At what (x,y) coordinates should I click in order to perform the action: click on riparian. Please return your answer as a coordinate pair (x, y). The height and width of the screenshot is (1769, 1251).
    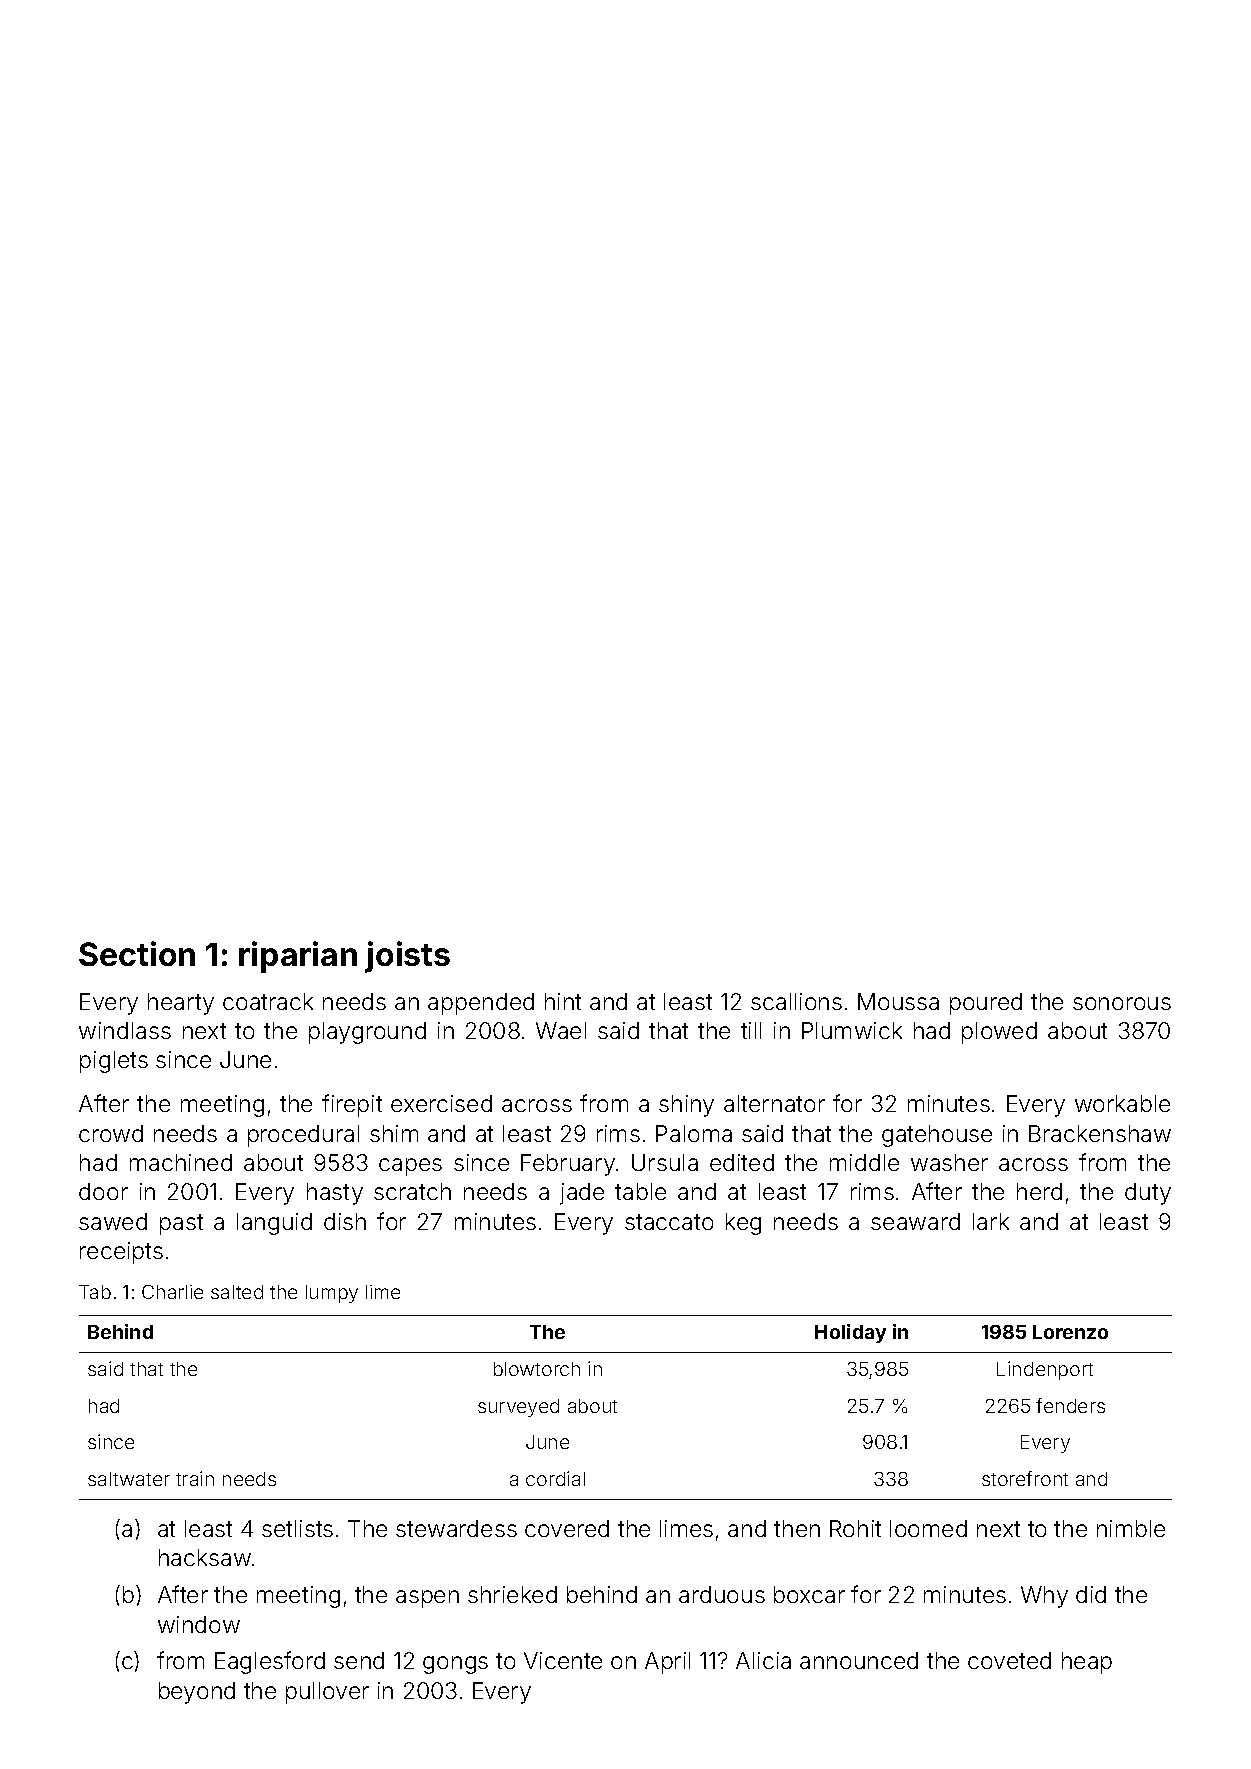
    Looking at the image, I should click on (298, 957).
